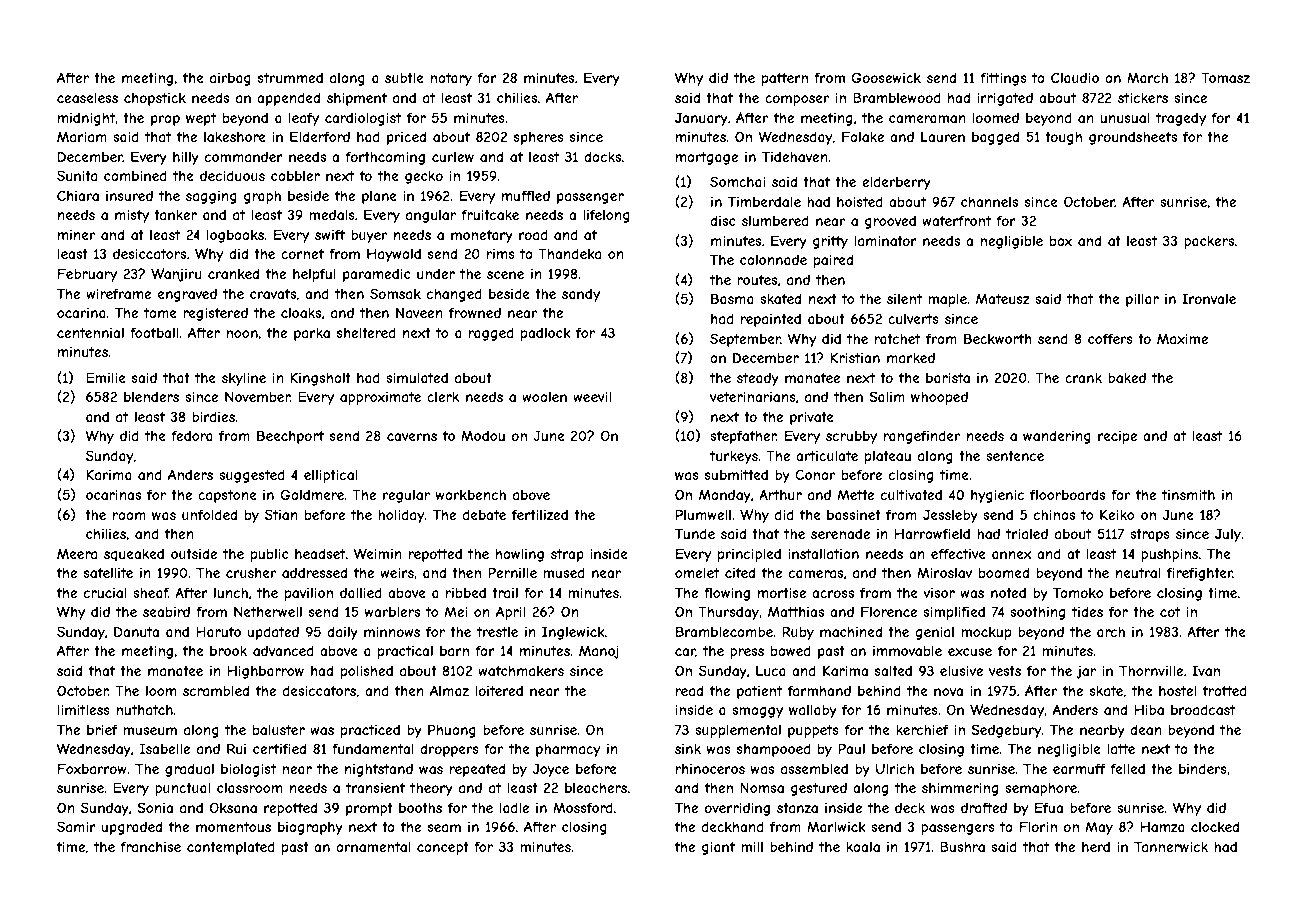 This page has height=924, width=1308. Describe the element at coordinates (273, 294) in the page. I see `cravats` at that location.
